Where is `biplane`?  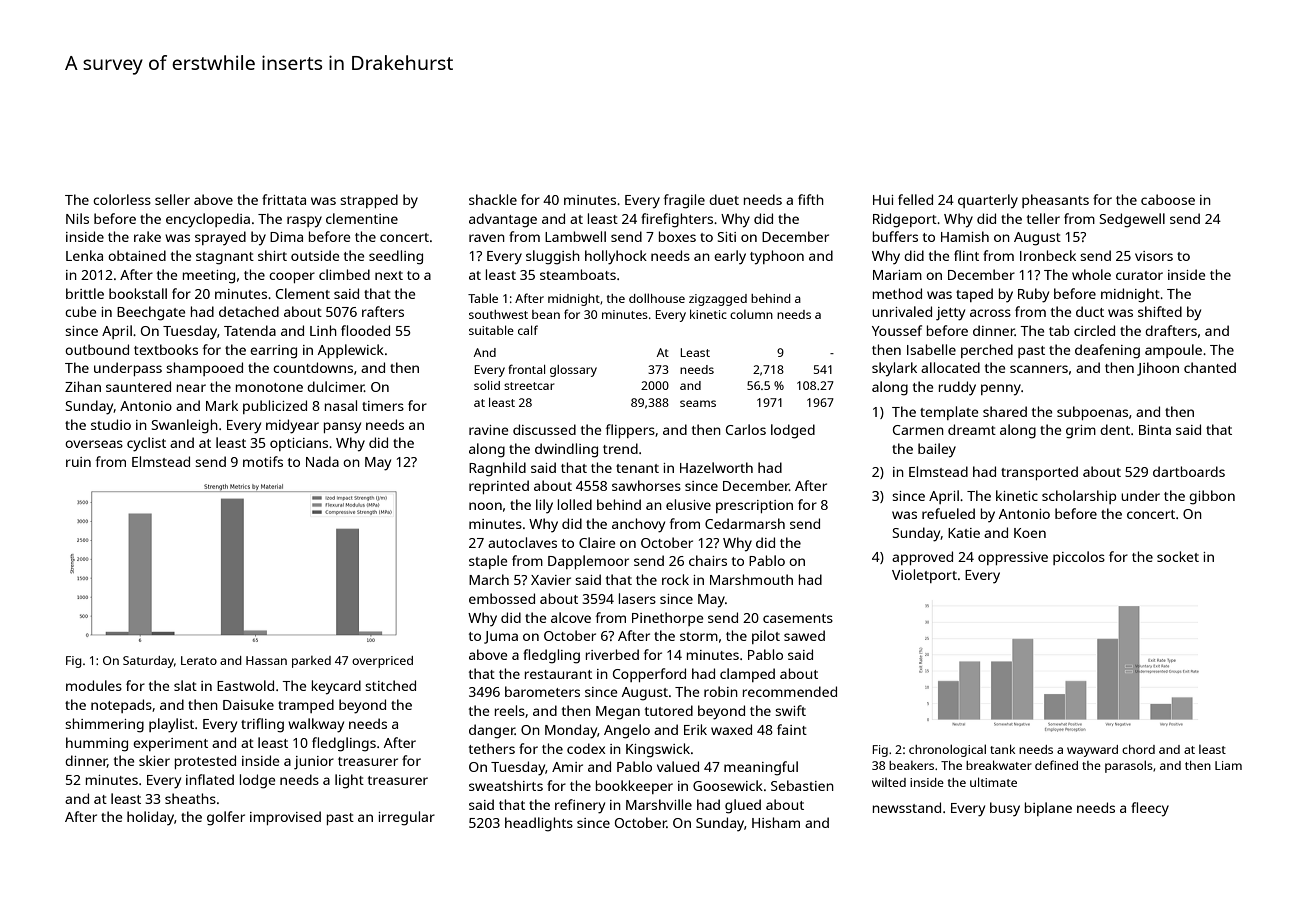
biplane is located at coordinates (1048, 809).
